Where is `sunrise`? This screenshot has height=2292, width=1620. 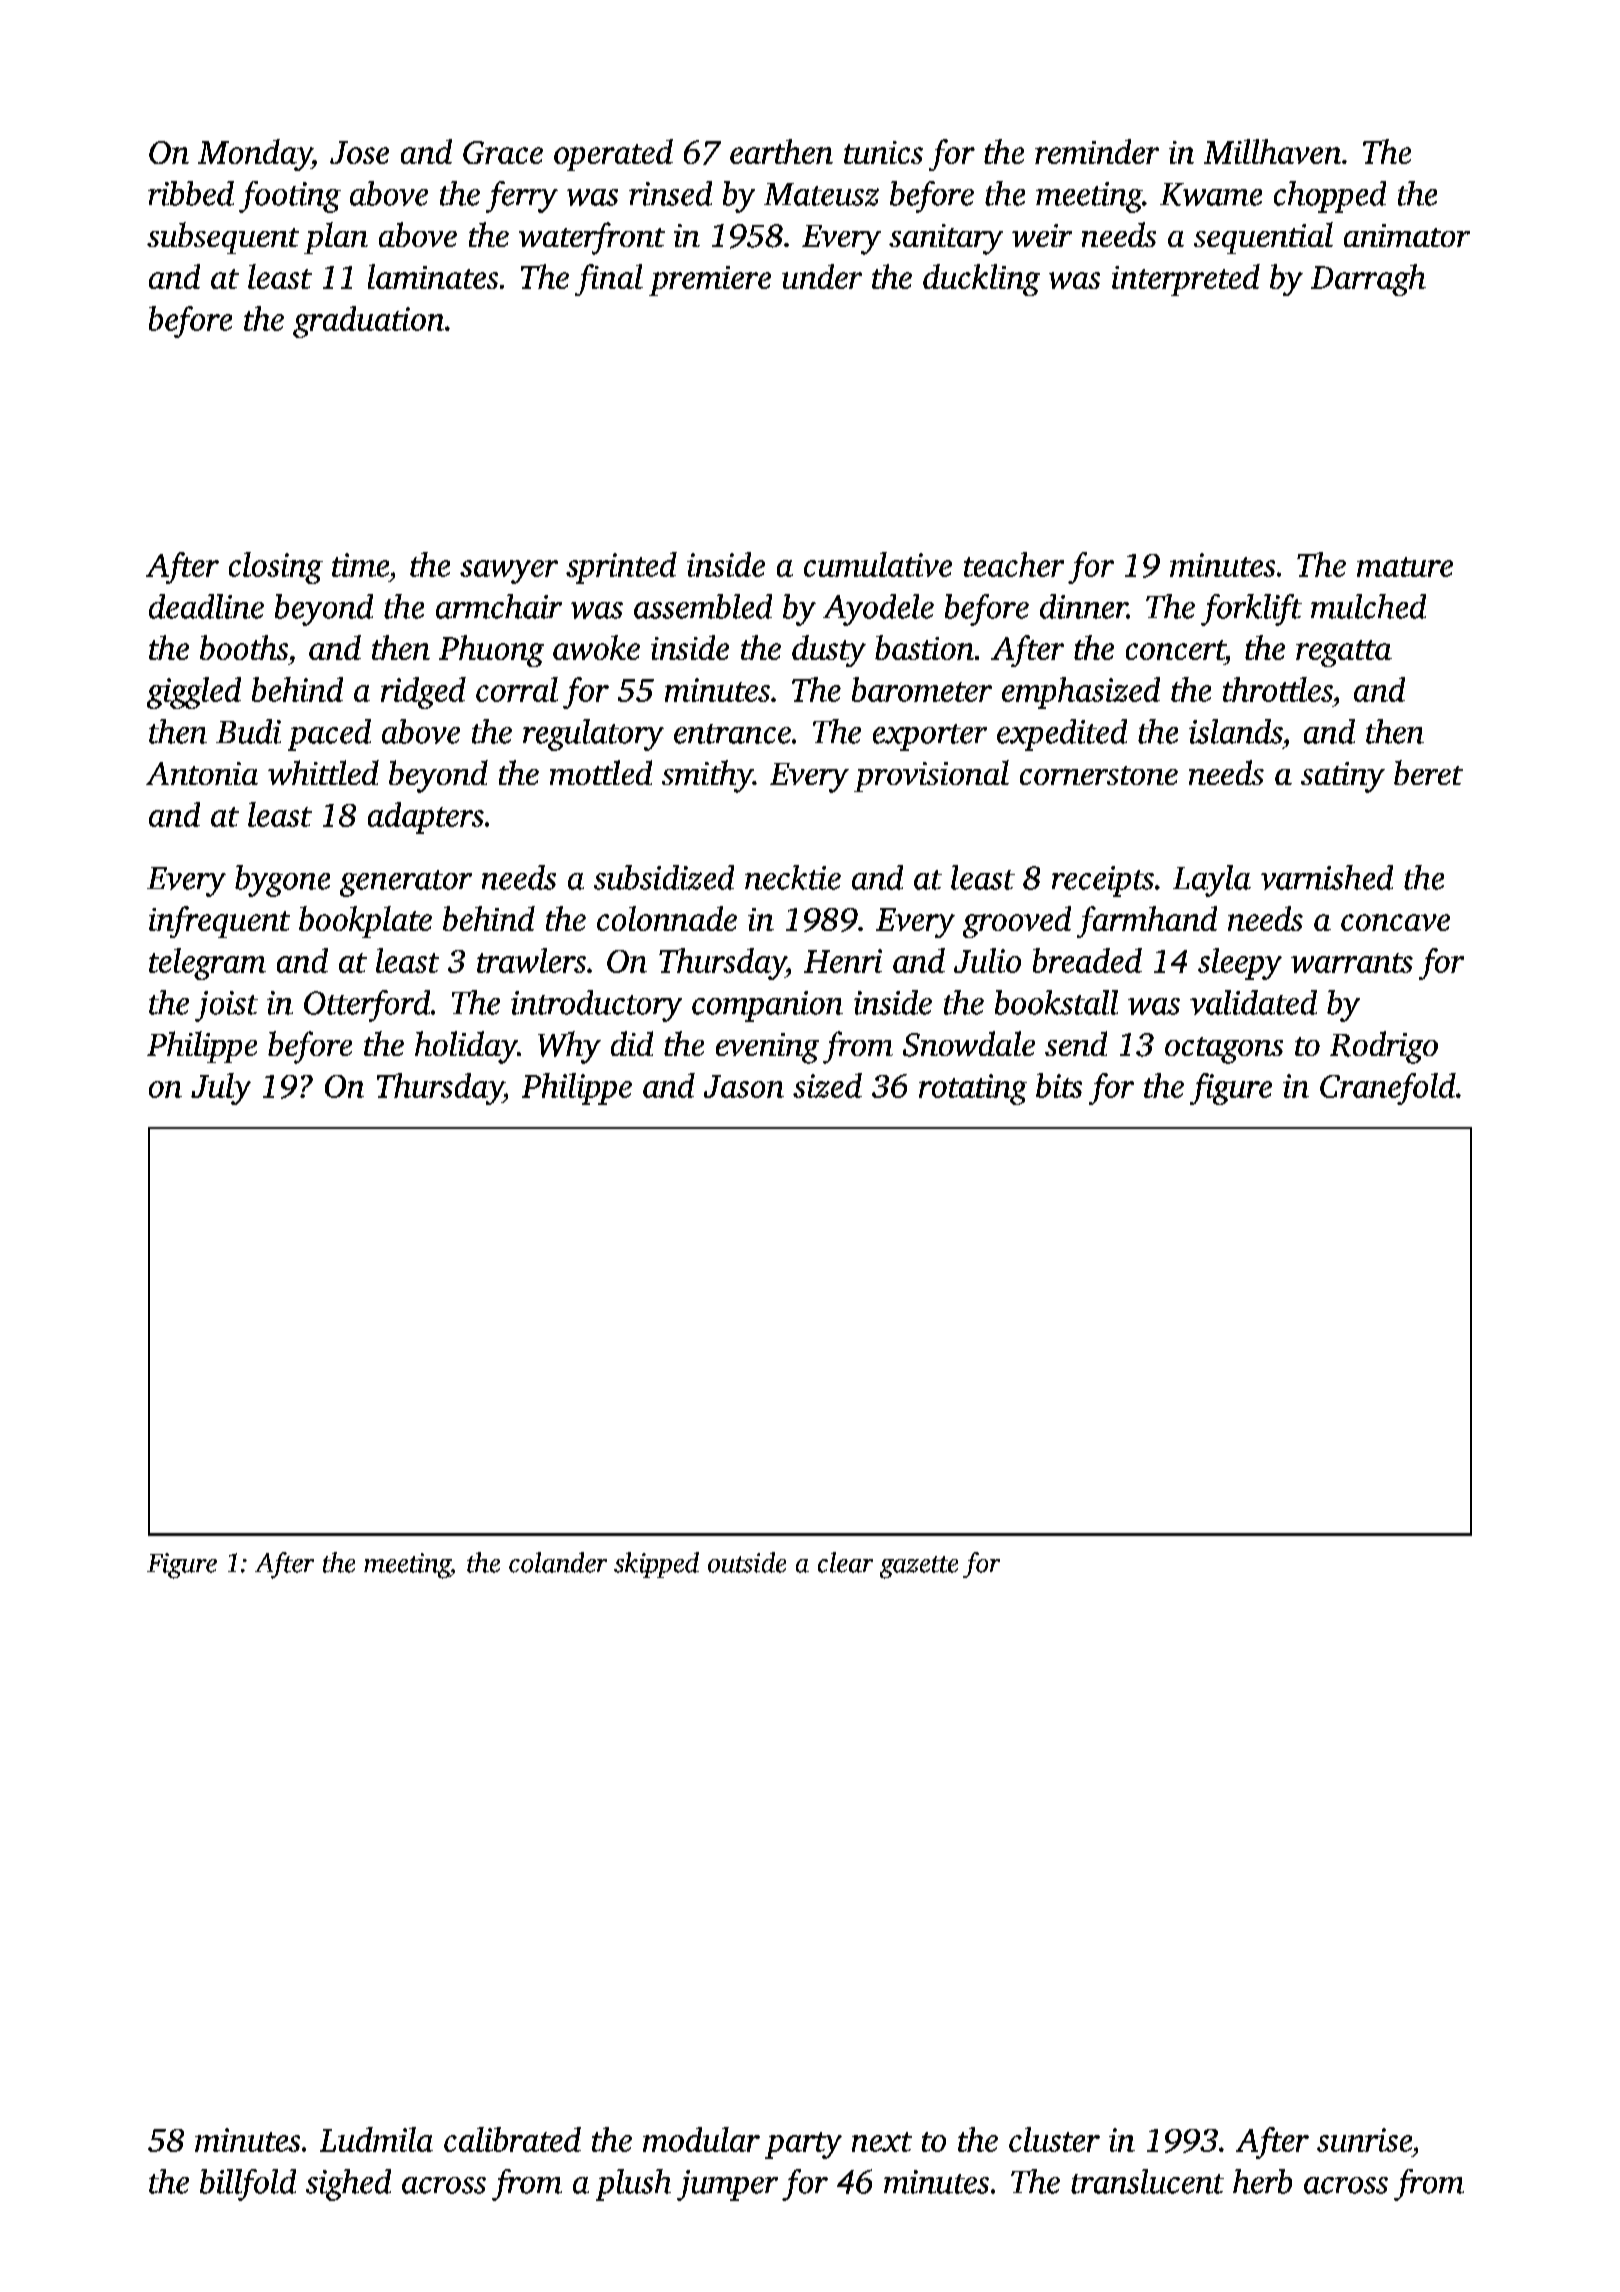 sunrise is located at coordinates (1364, 2140).
